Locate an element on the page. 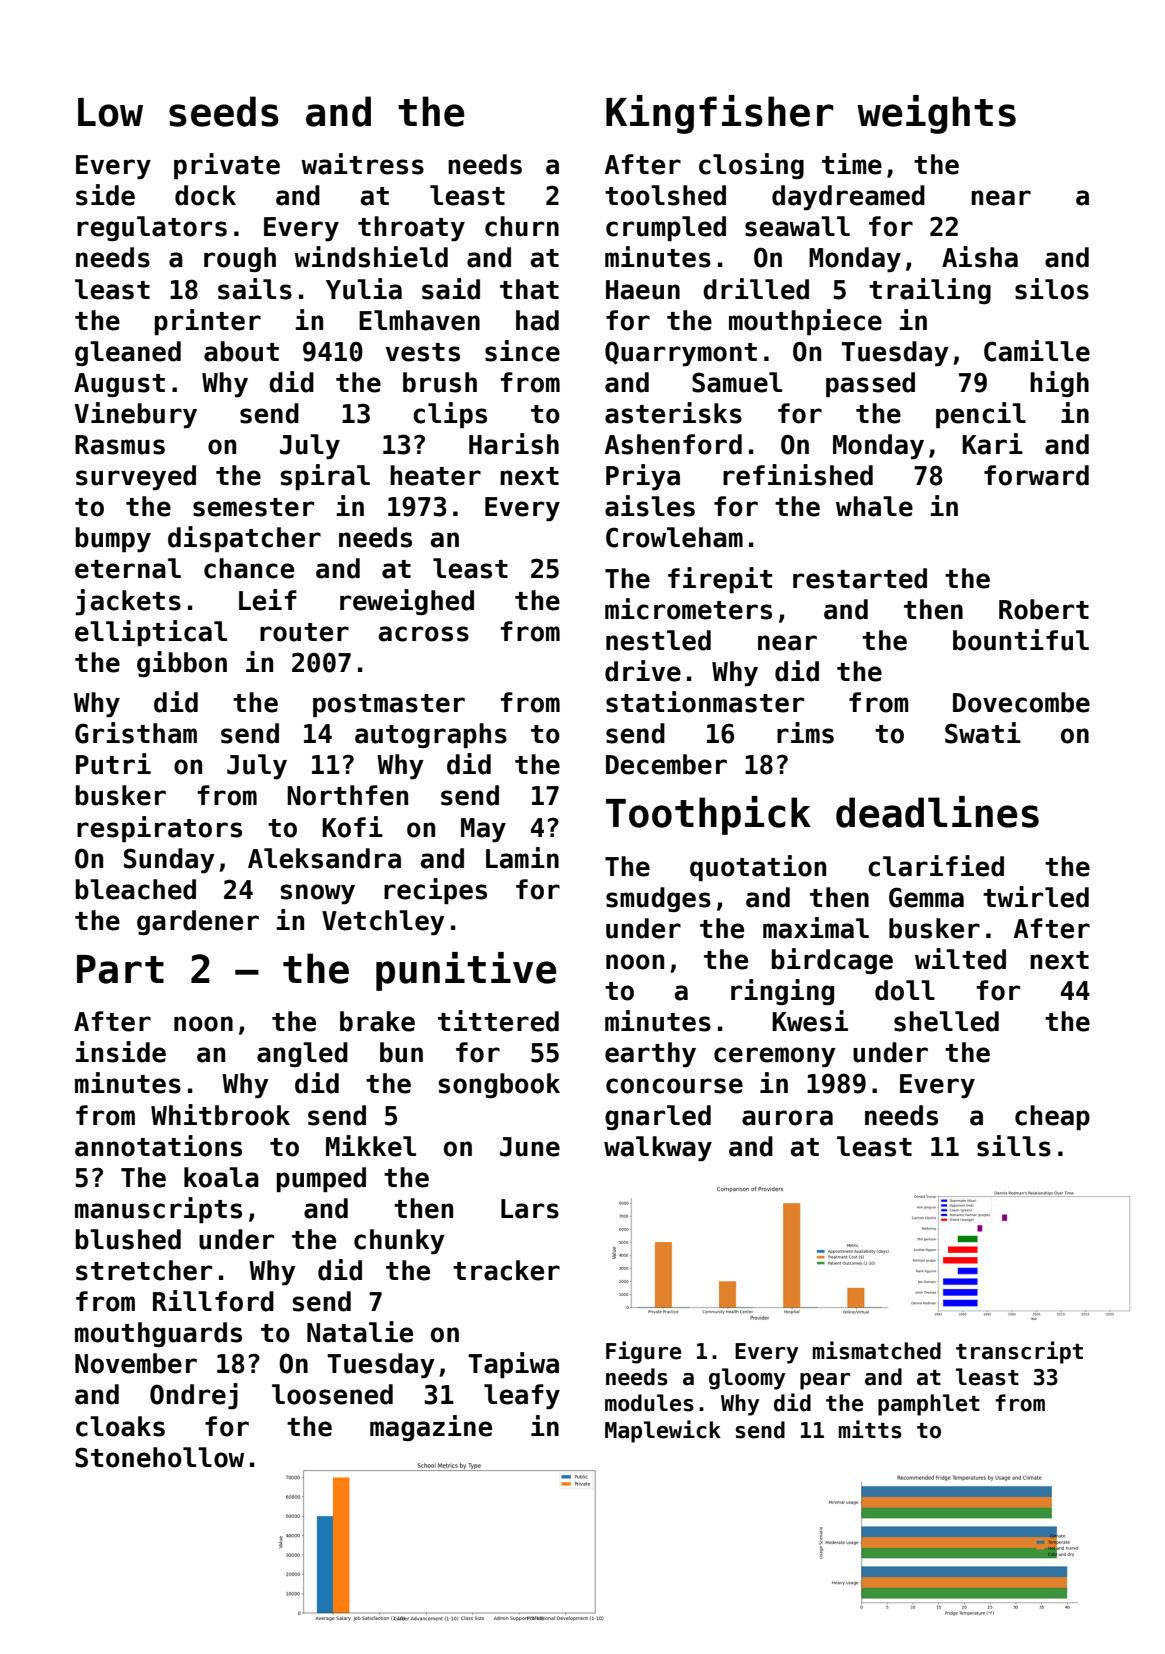  forward is located at coordinates (1036, 475).
